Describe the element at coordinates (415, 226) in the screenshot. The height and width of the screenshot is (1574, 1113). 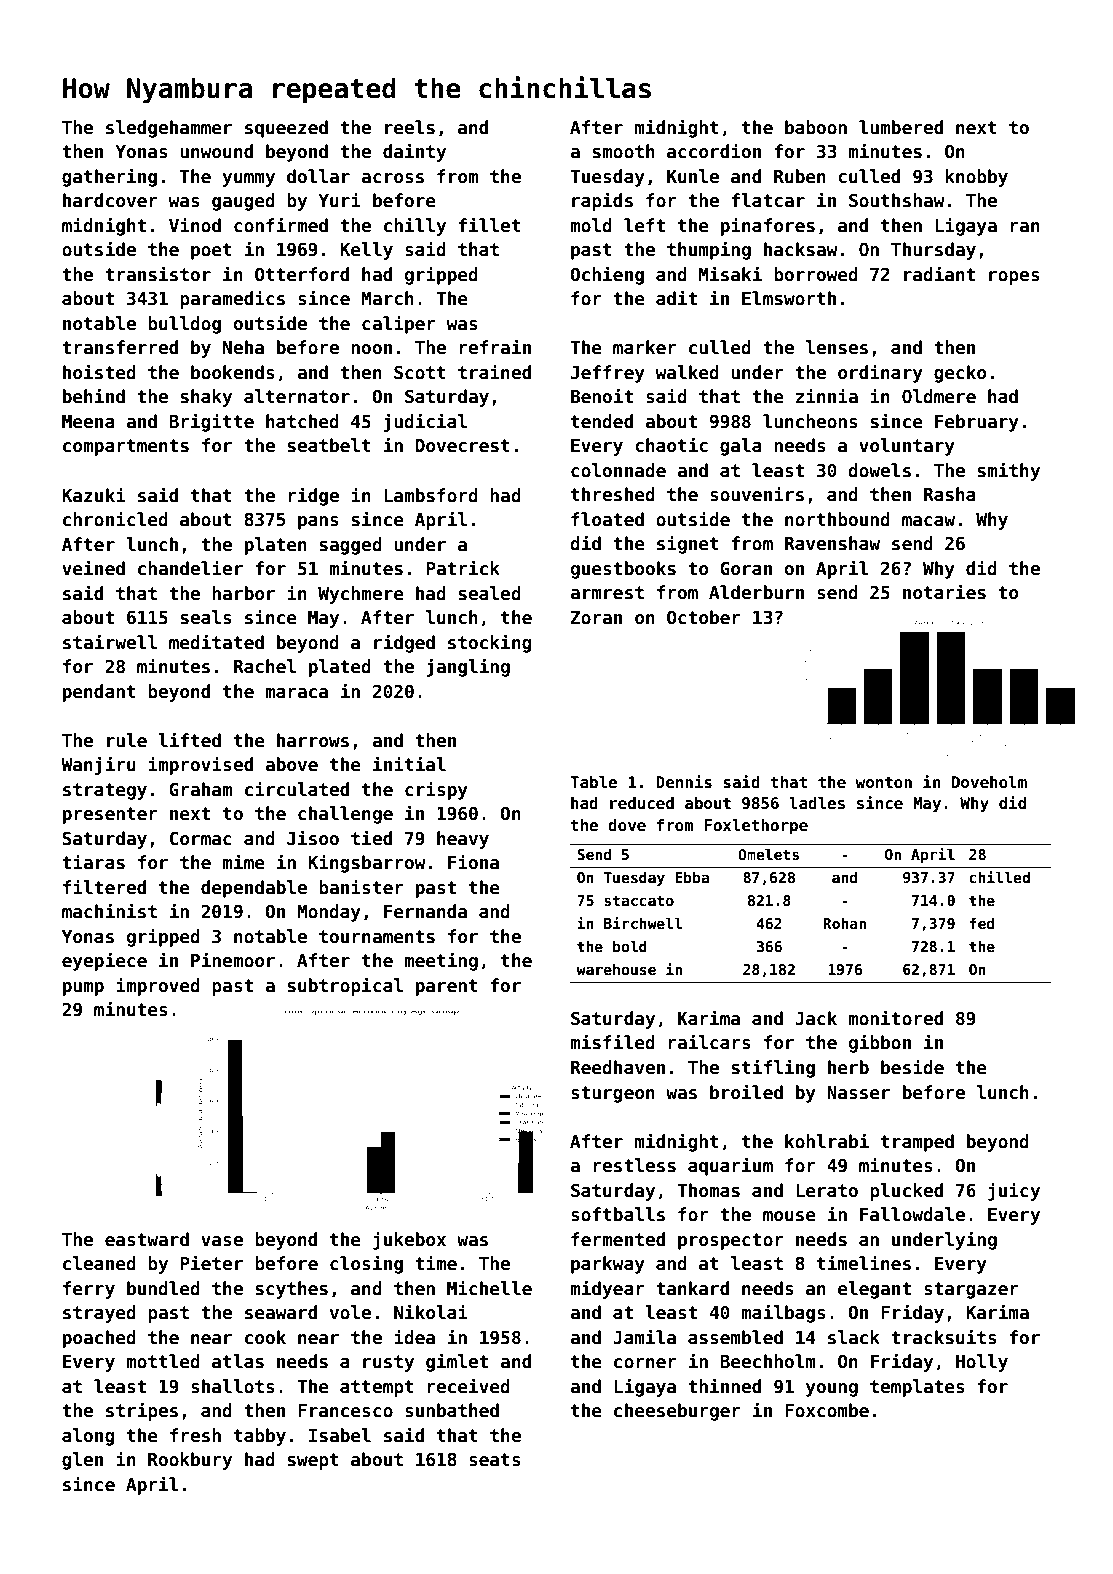
I see `chilly` at that location.
